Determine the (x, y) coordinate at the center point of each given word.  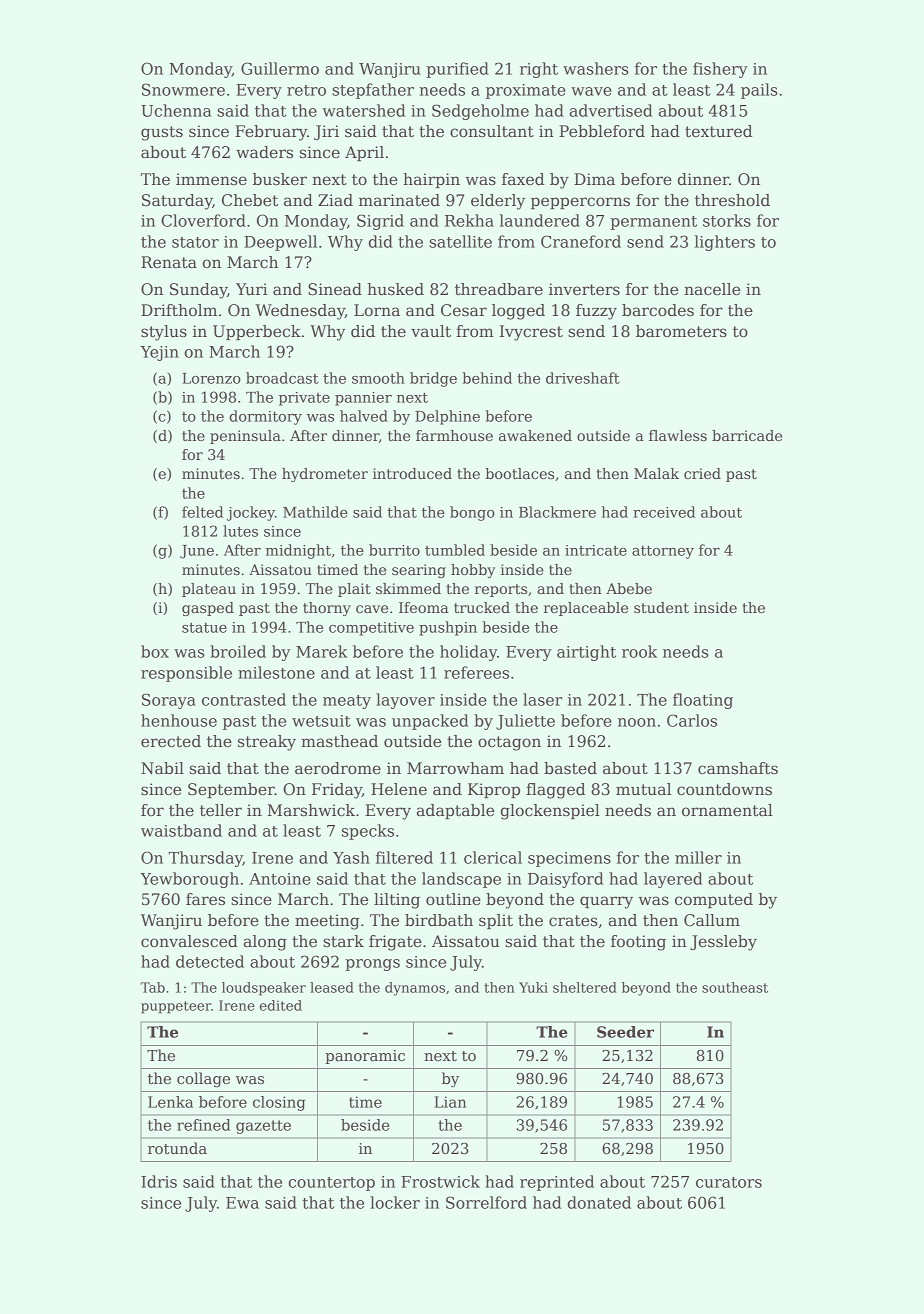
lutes (240, 531)
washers (596, 68)
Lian (450, 1102)
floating (703, 701)
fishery (720, 70)
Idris (159, 1181)
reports (501, 590)
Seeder (625, 1032)
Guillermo (280, 68)
